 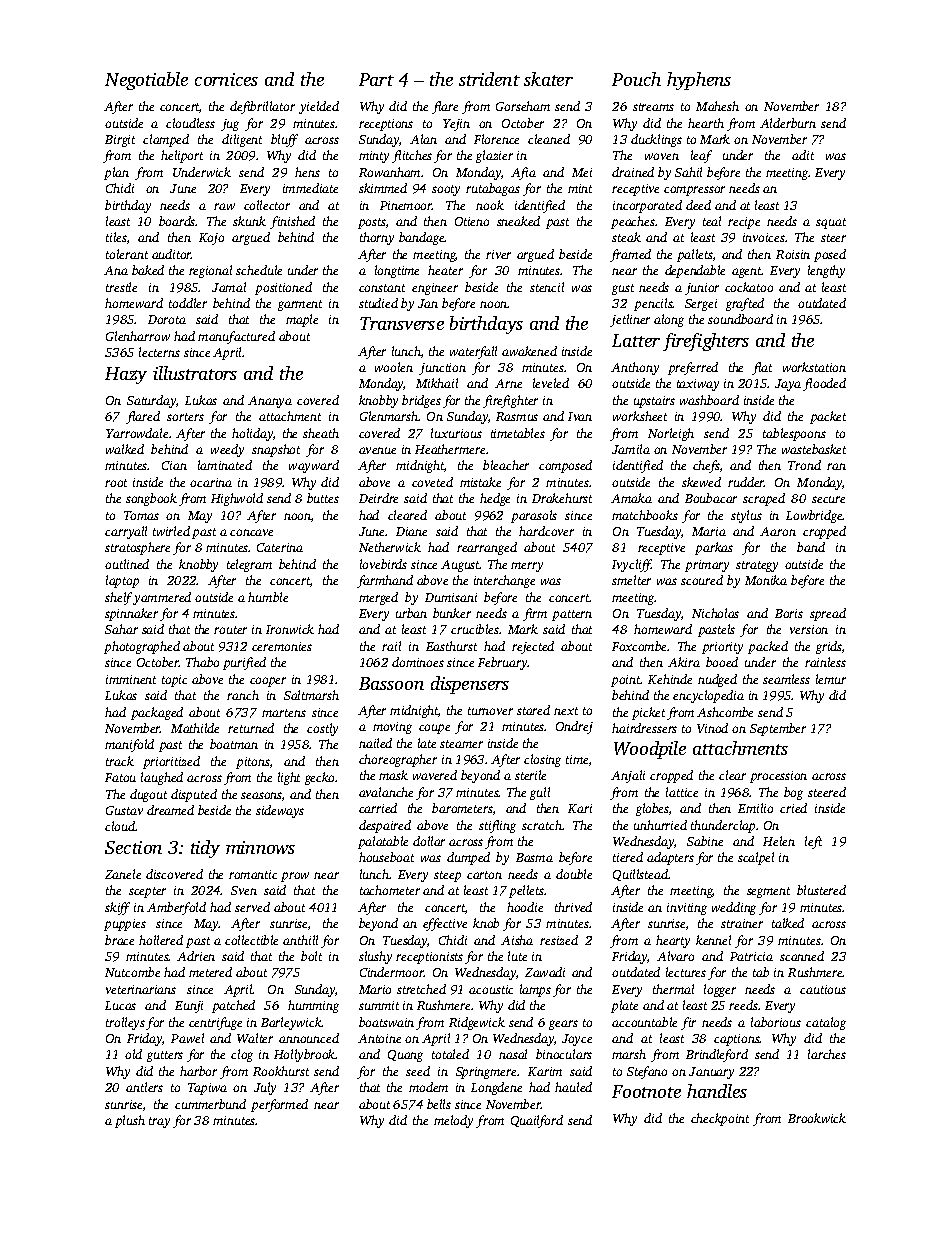 What do you see at coordinates (446, 190) in the page?
I see `sooty` at bounding box center [446, 190].
